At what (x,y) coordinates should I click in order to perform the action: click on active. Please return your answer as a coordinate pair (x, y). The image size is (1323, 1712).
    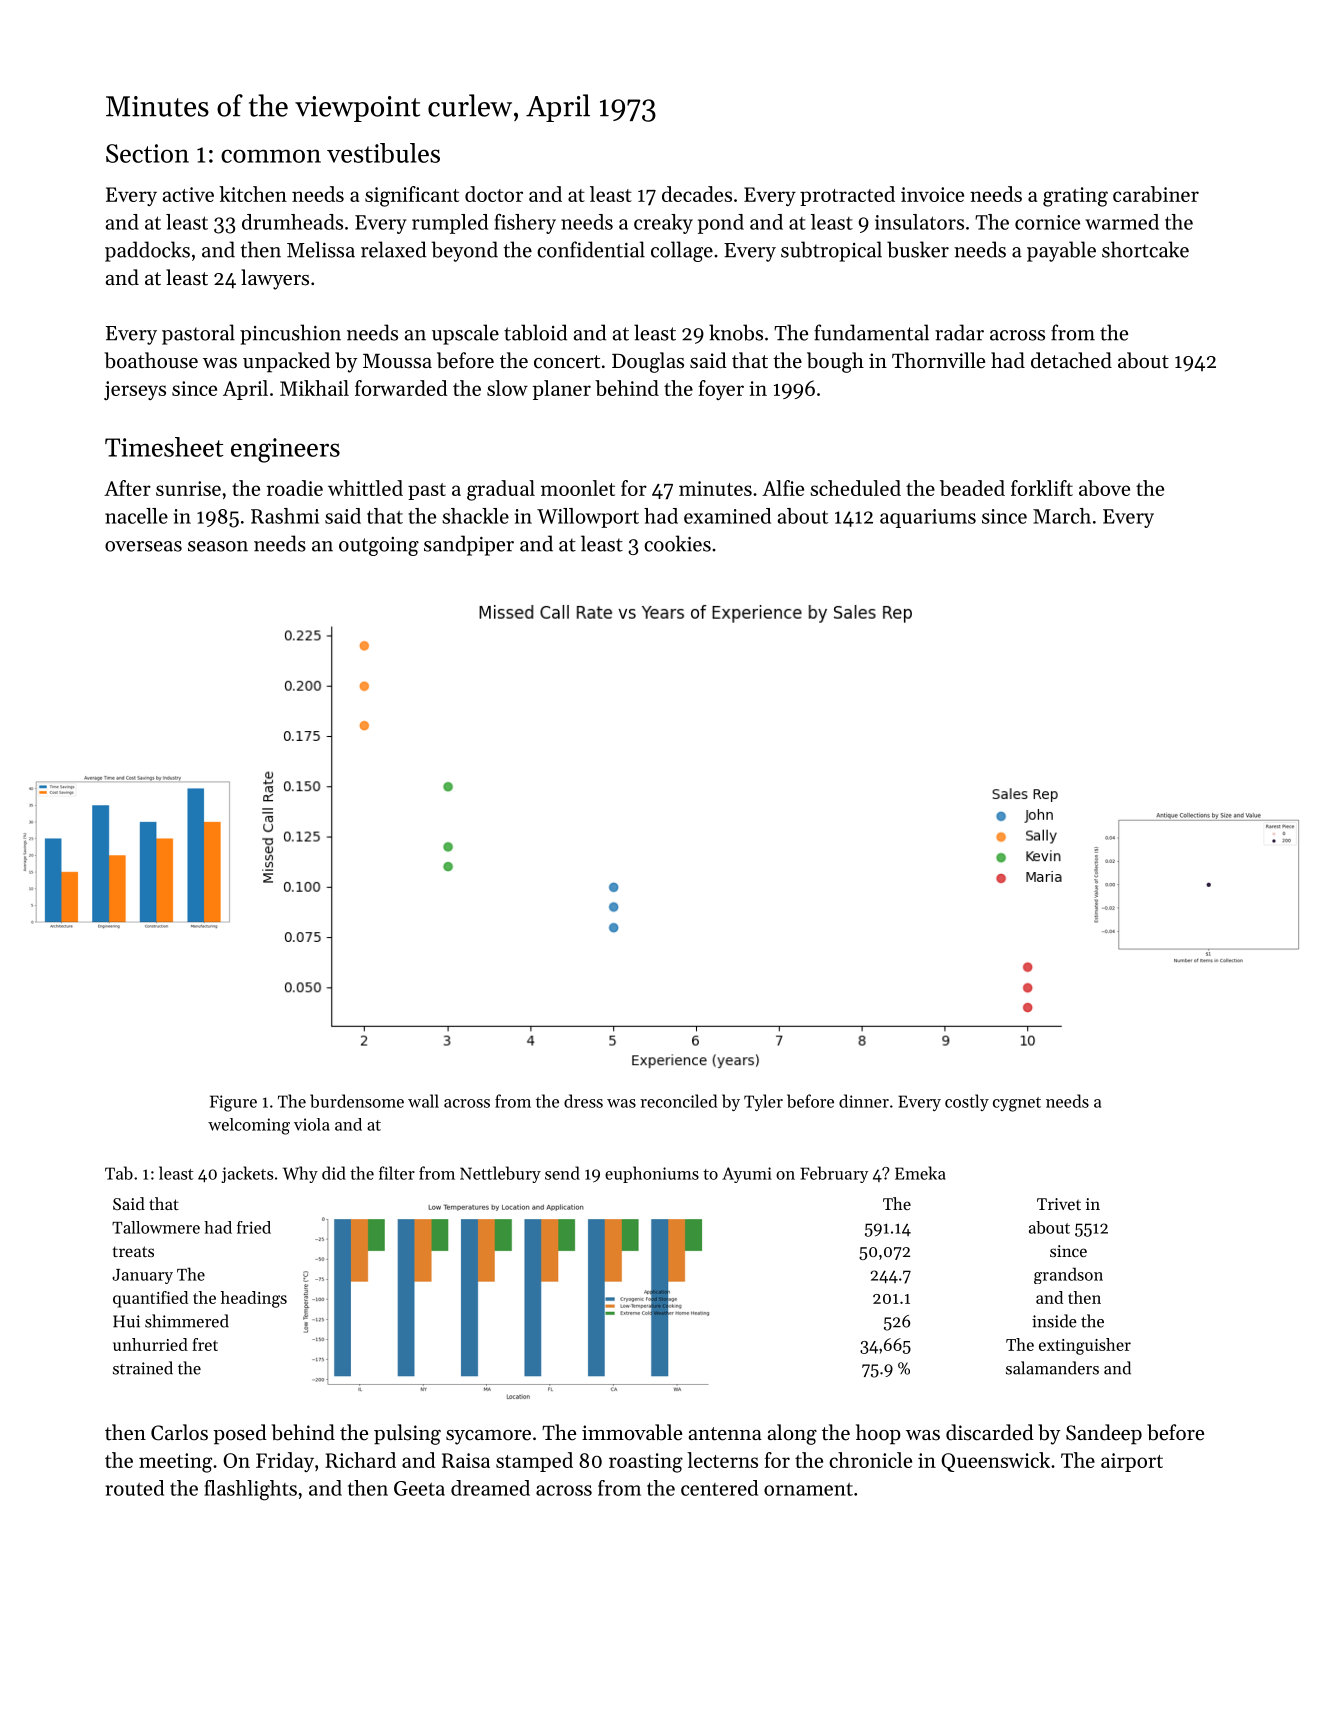
    Looking at the image, I should click on (188, 194).
